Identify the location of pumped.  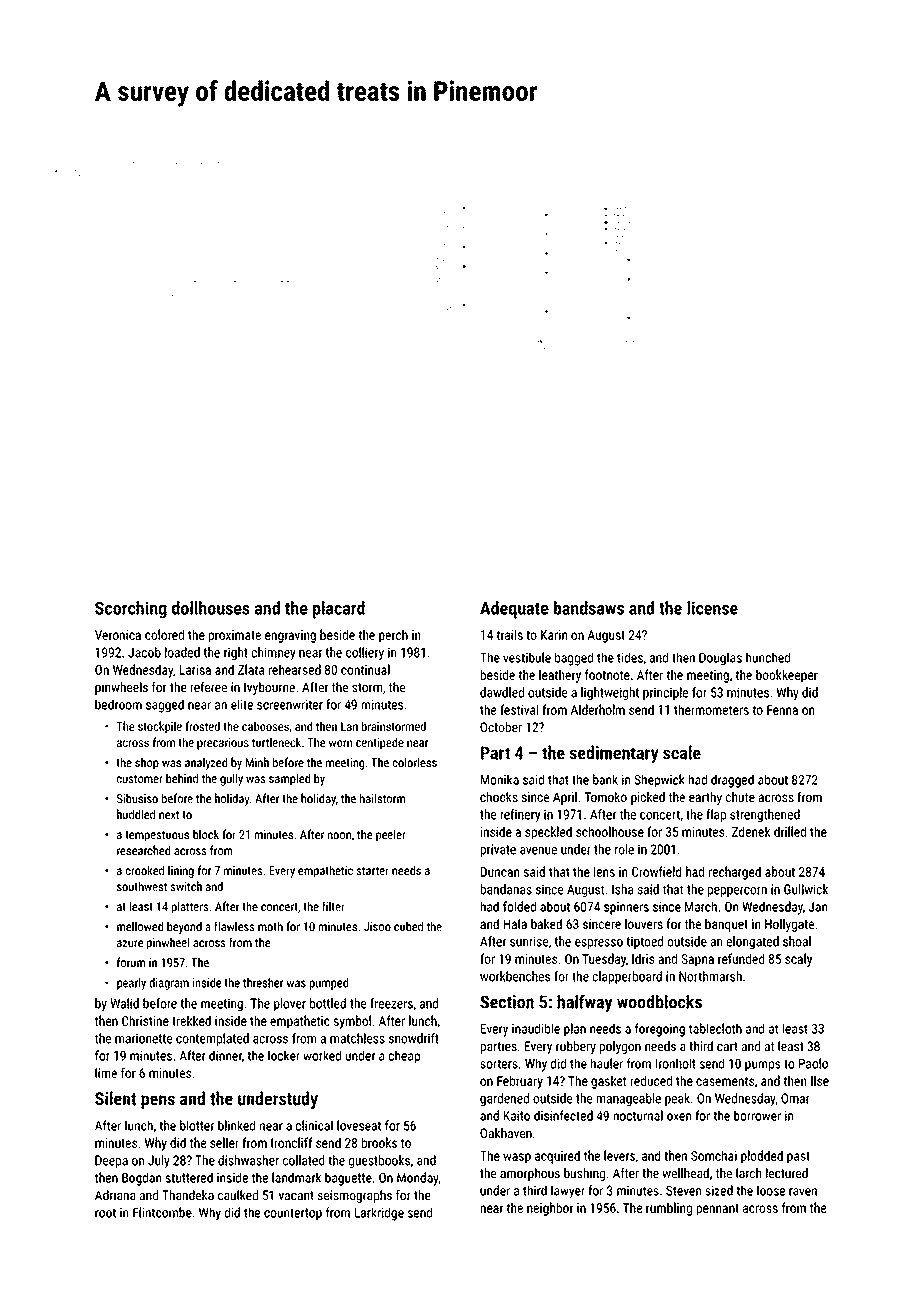
(329, 984).
